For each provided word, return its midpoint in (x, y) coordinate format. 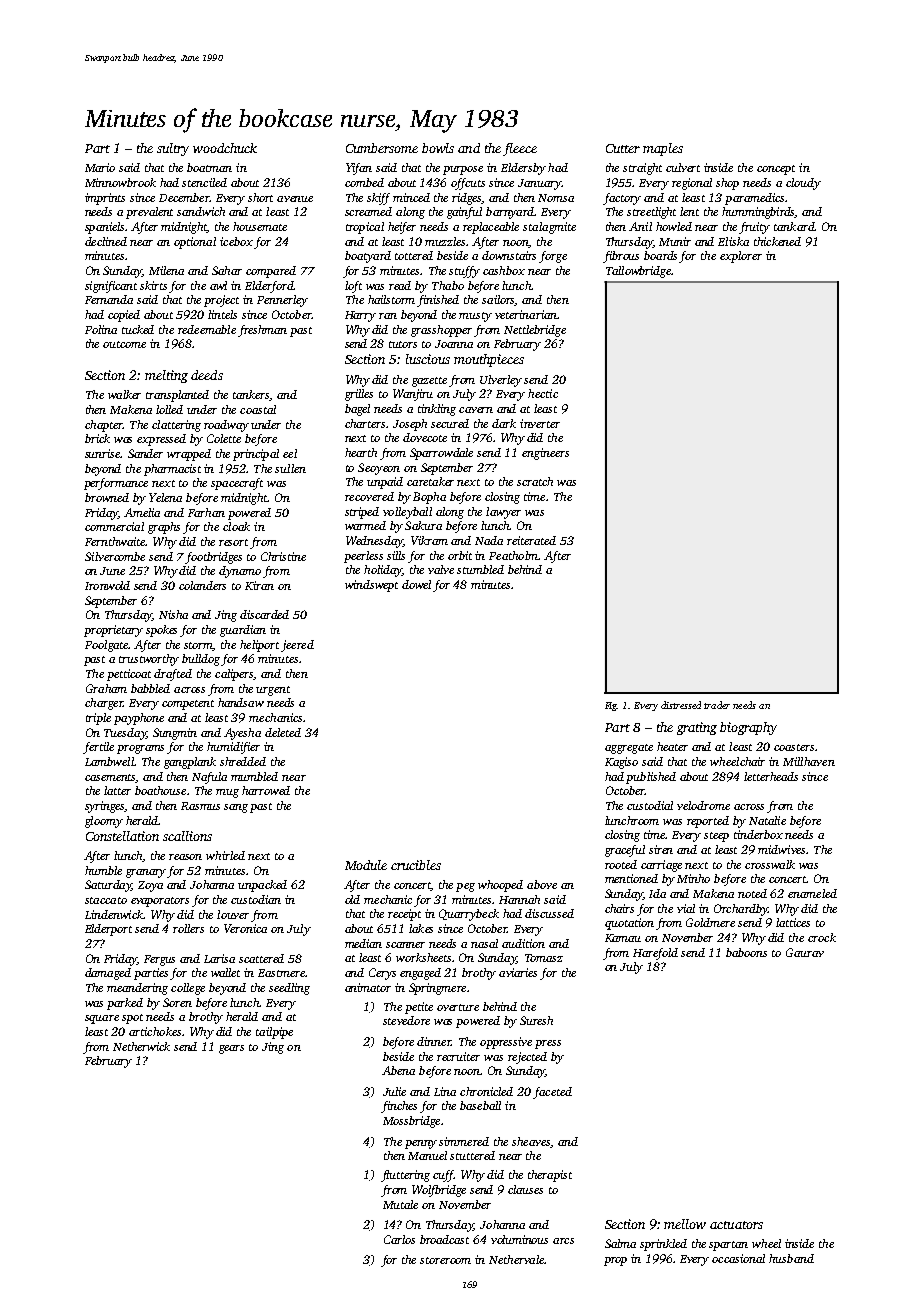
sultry (173, 149)
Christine (283, 556)
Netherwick (141, 1046)
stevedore (406, 1020)
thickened (777, 241)
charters (365, 423)
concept (776, 170)
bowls (438, 148)
